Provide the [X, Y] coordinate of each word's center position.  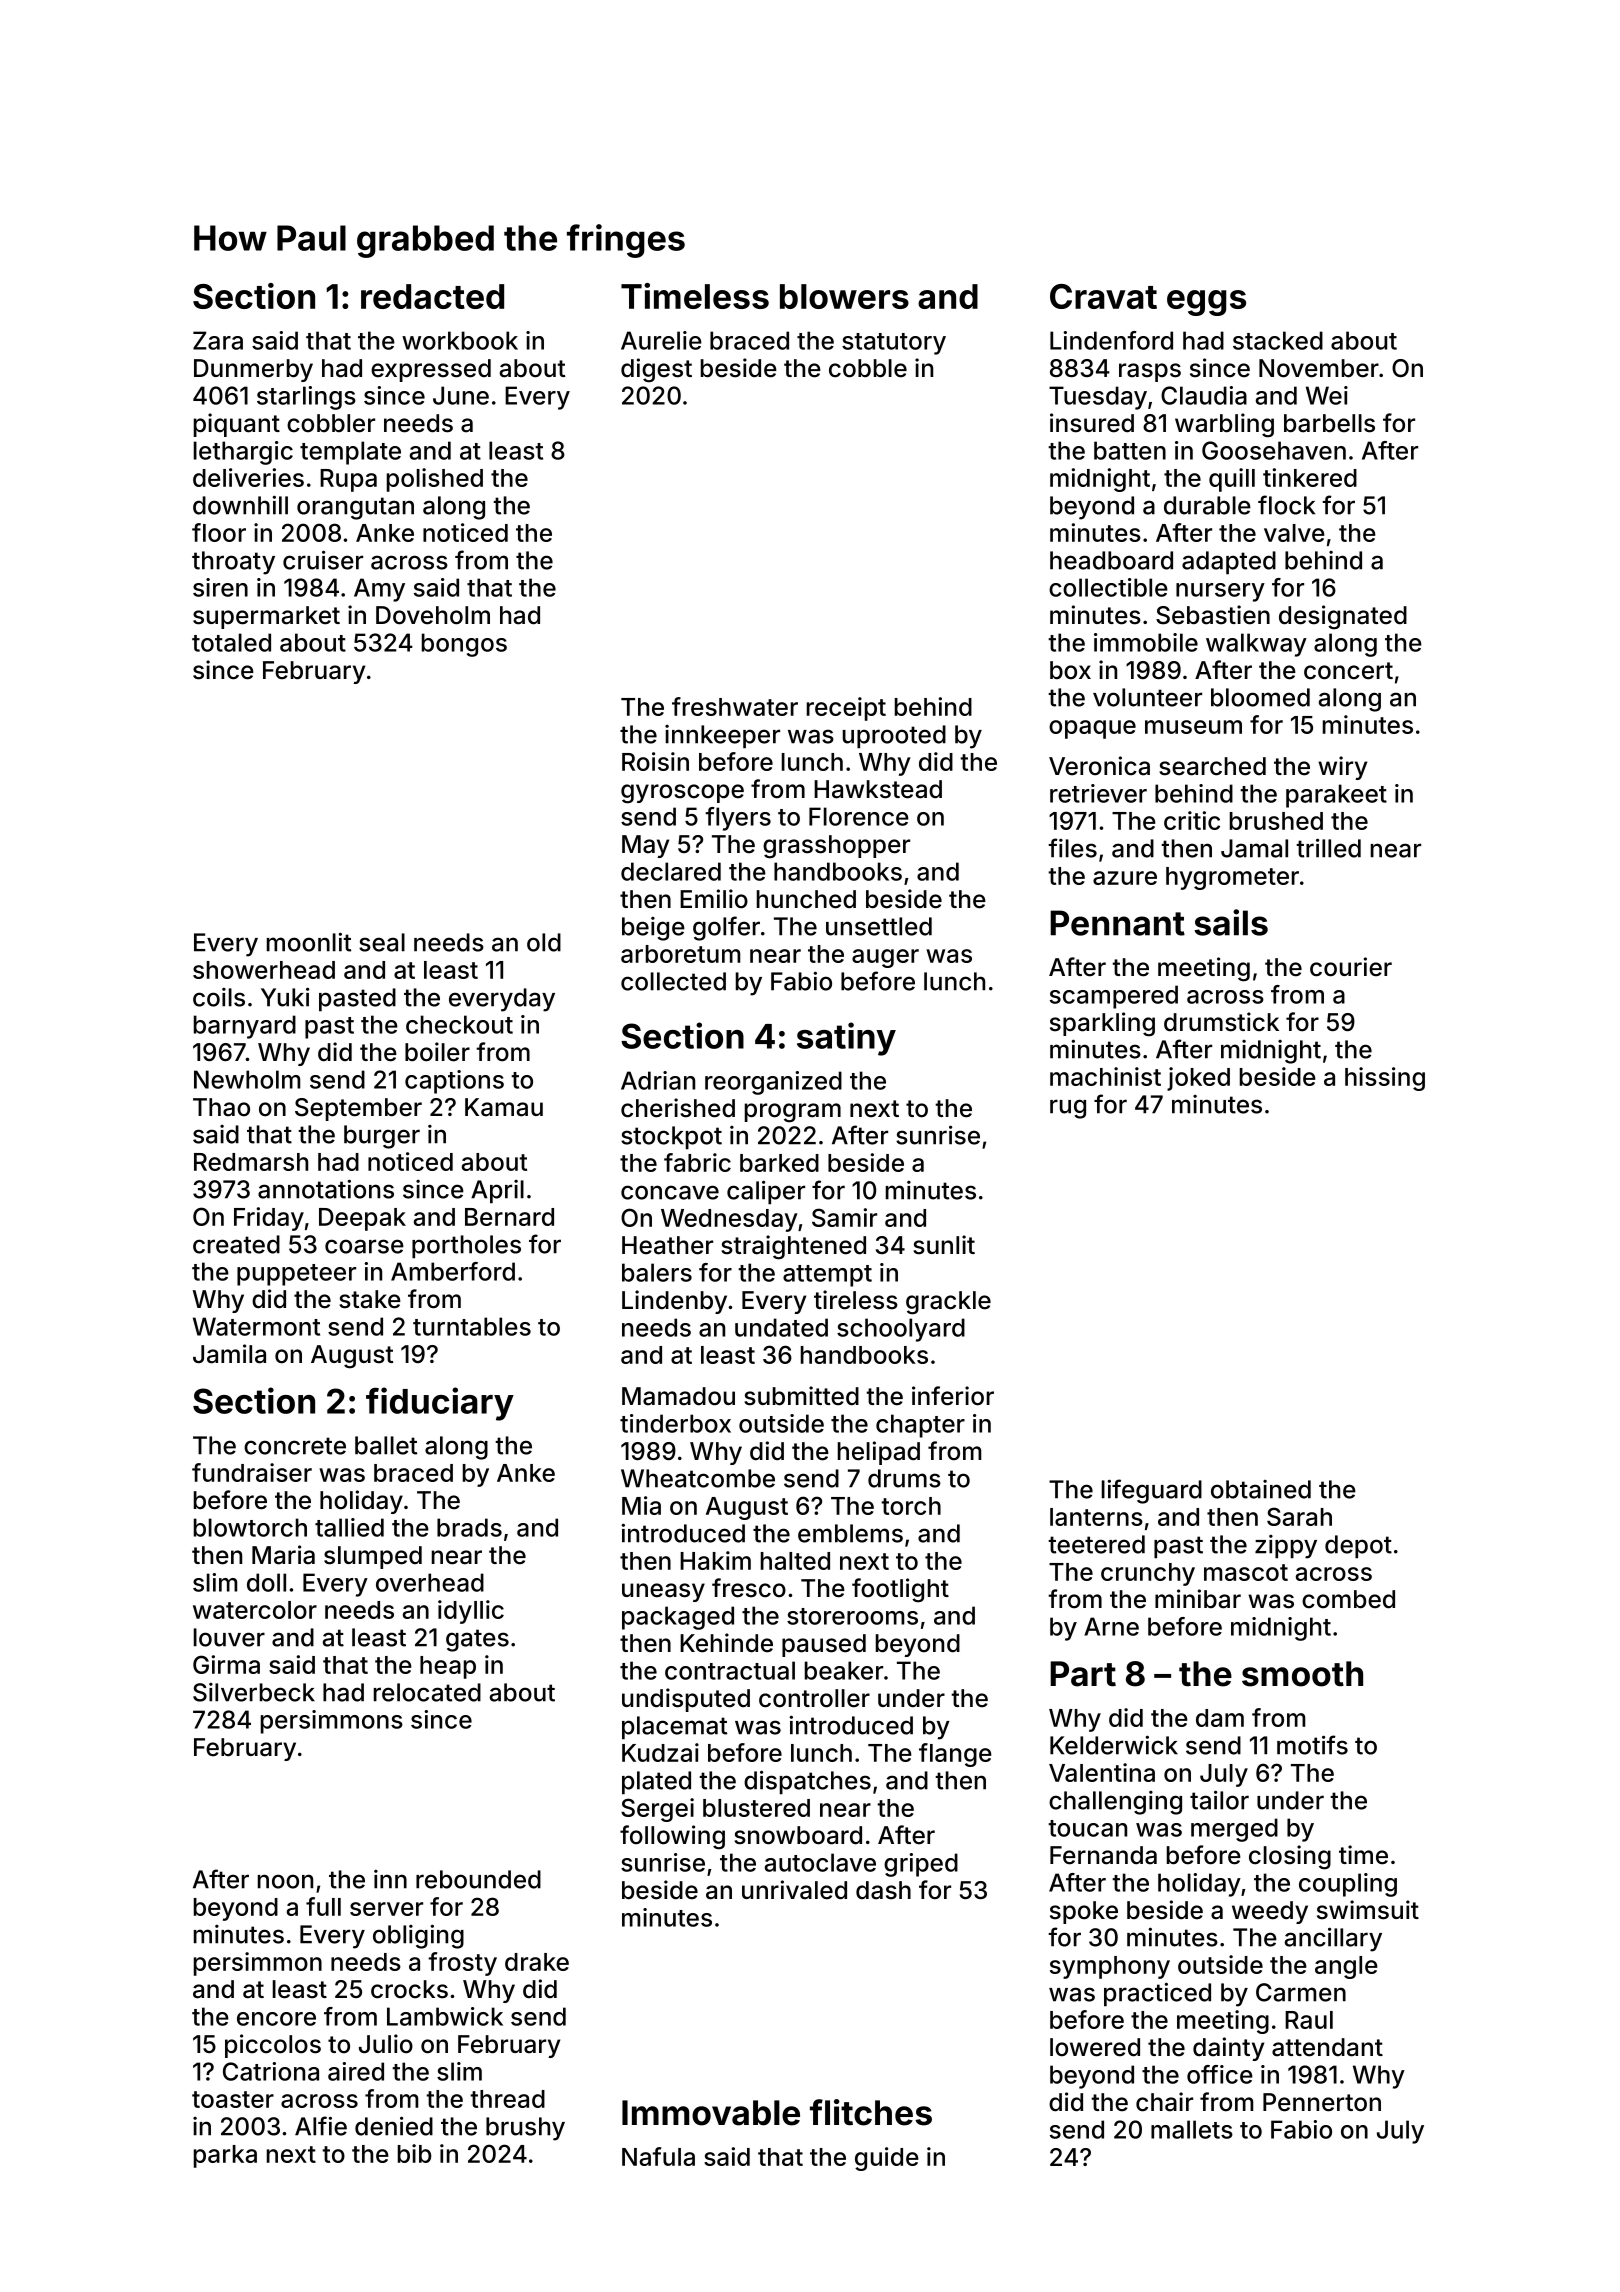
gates [477, 1640]
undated [781, 1327]
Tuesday [1098, 398]
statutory [894, 344]
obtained [1261, 1489]
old [544, 942]
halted [795, 1561]
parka [225, 2156]
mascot [1246, 1572]
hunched [806, 899]
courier [1351, 967]
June [461, 395]
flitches [871, 2112]
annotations [326, 1189]
